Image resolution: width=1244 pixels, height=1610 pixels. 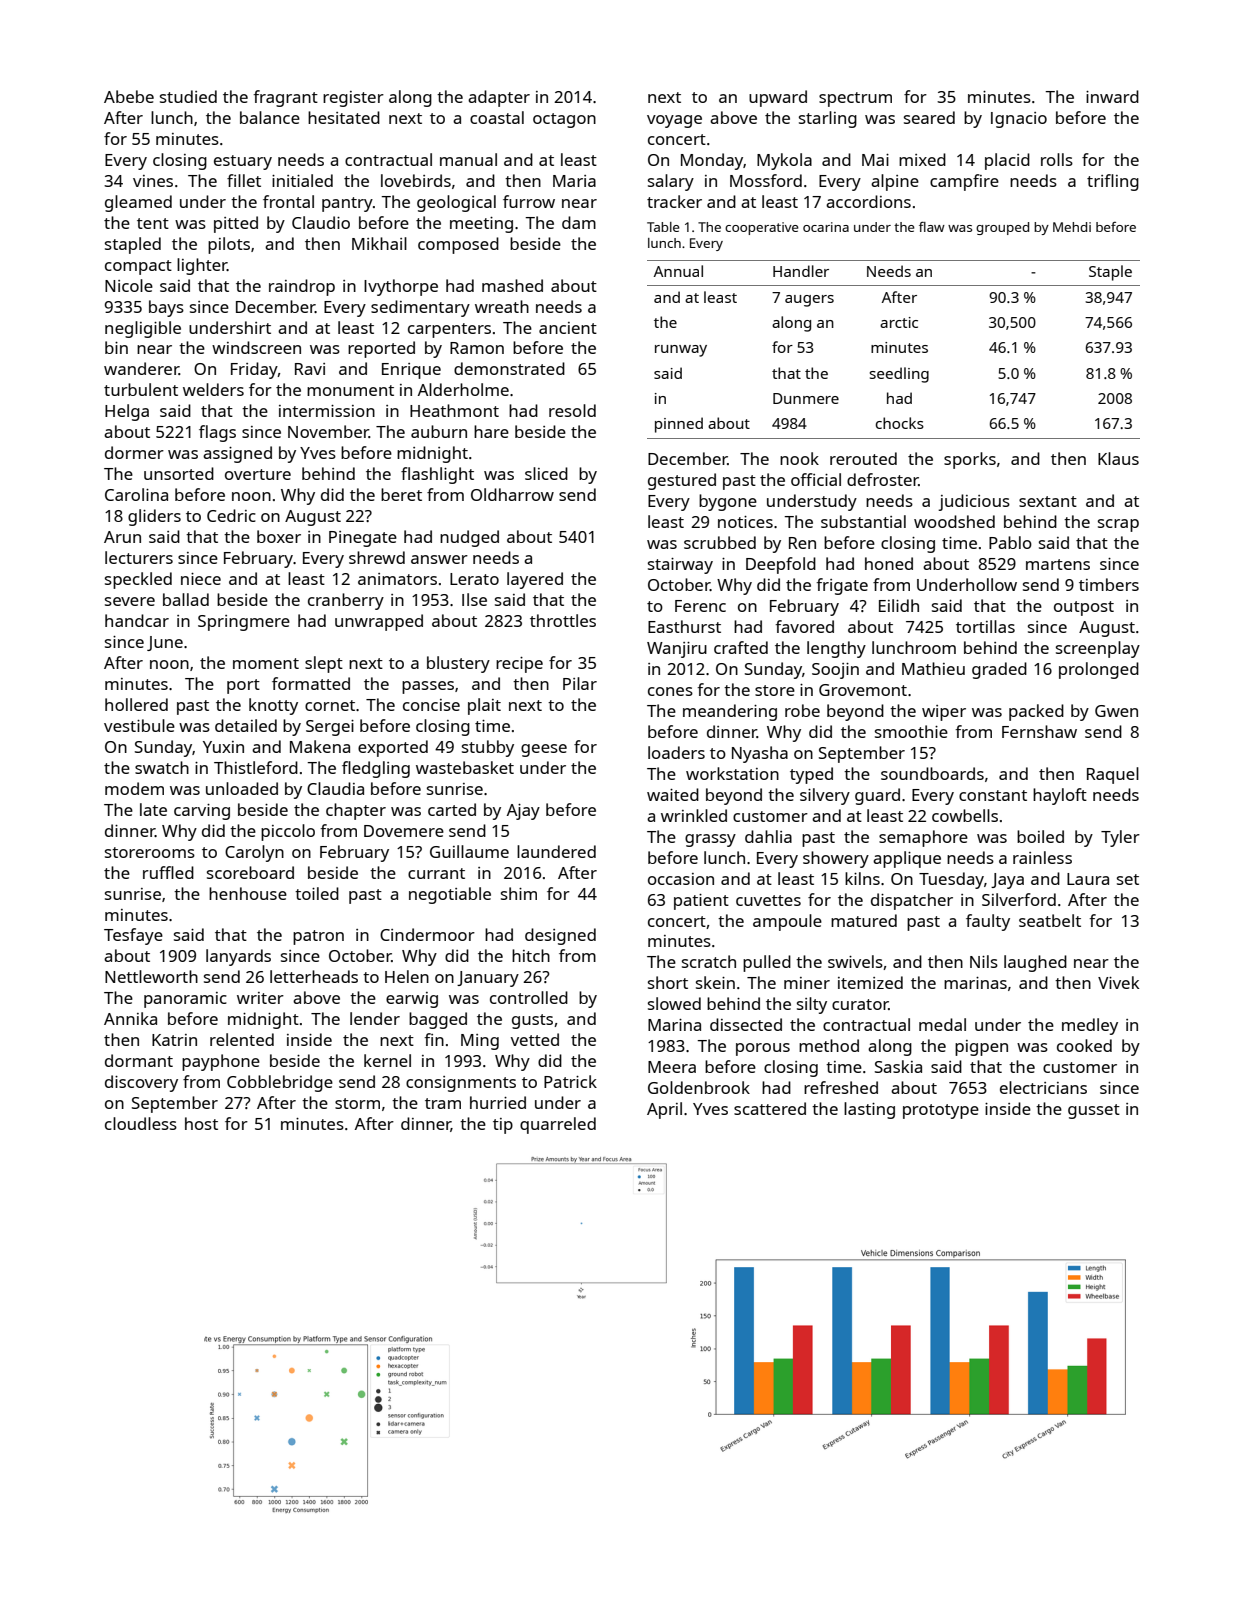 I want to click on handcar, so click(x=137, y=620).
